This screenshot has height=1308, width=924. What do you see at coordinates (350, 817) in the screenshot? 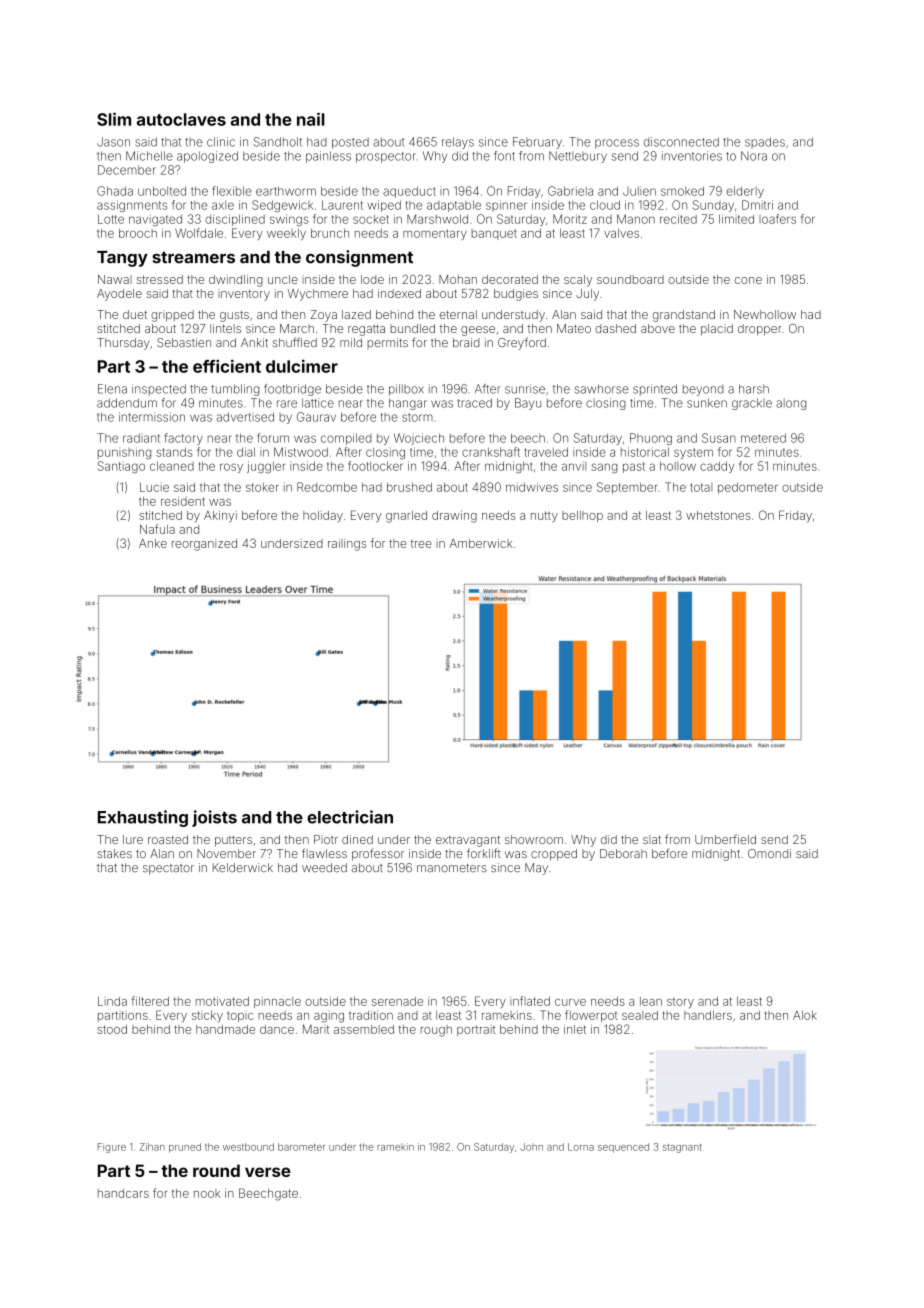
I see `electrician` at bounding box center [350, 817].
